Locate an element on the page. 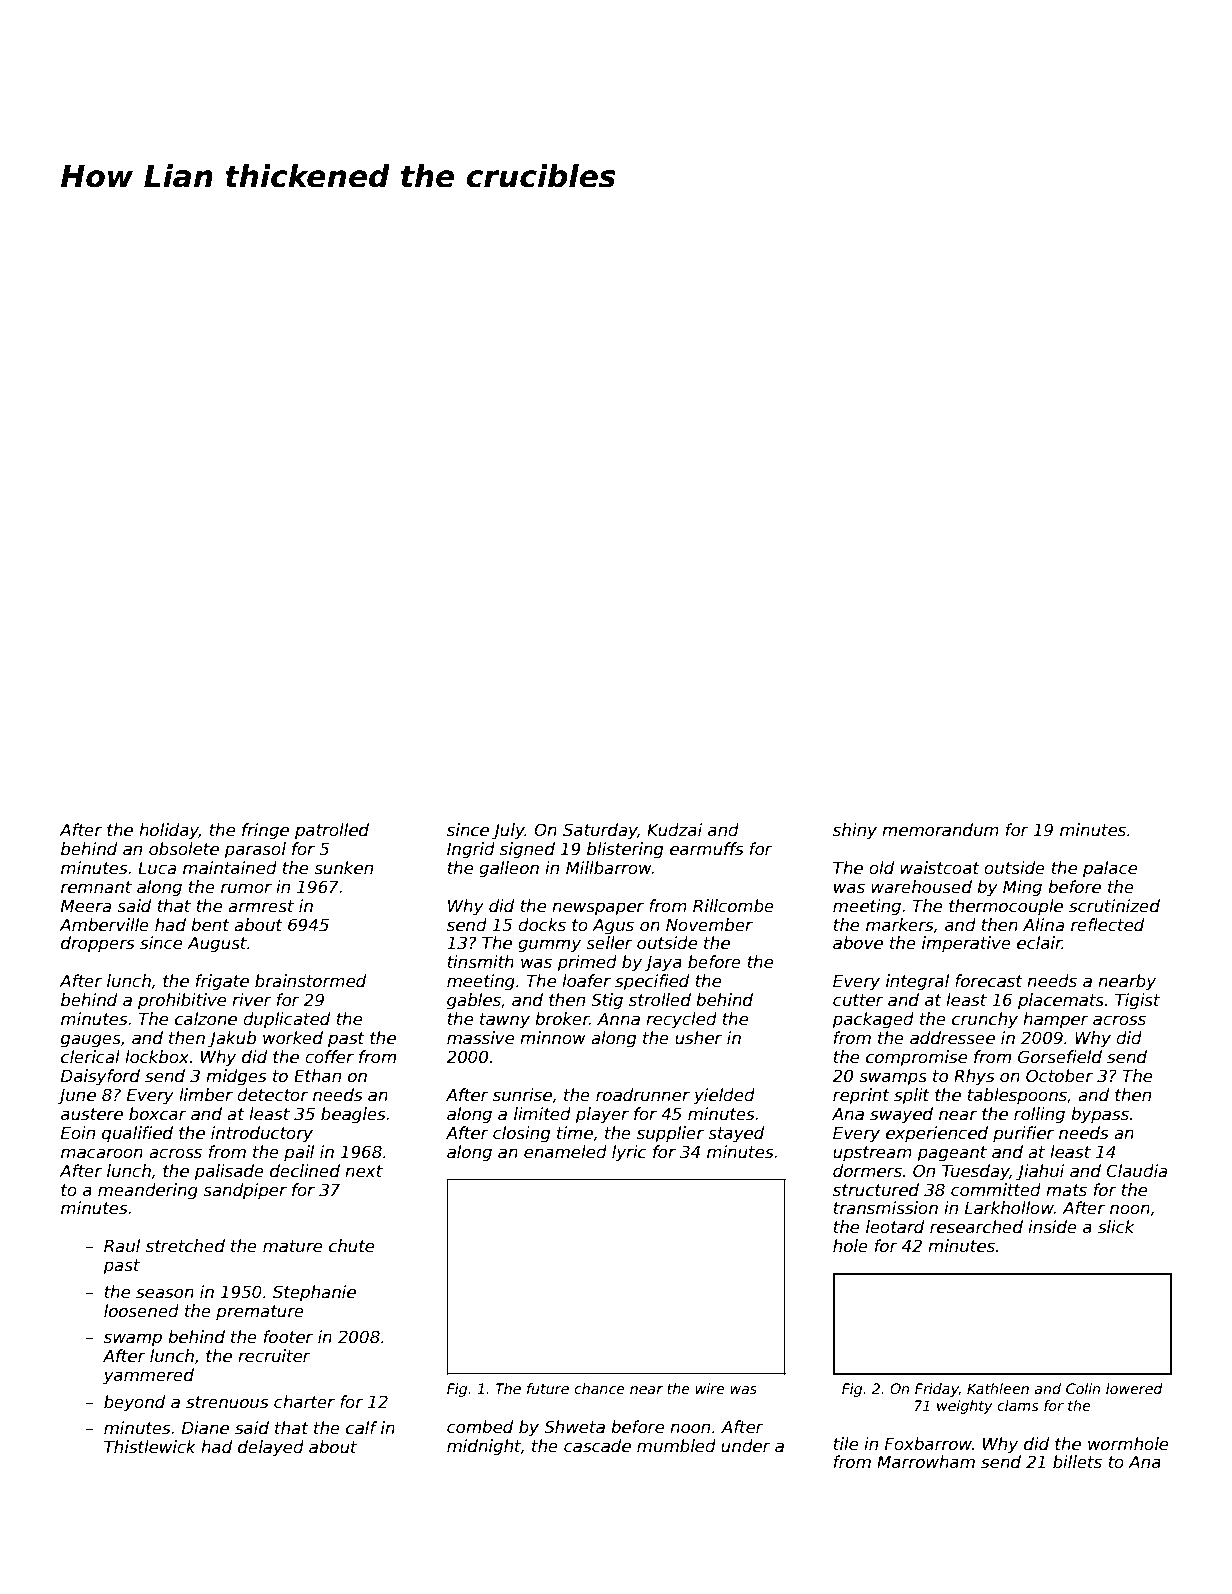 The height and width of the document is (1594, 1232). Marrowham is located at coordinates (926, 1462).
